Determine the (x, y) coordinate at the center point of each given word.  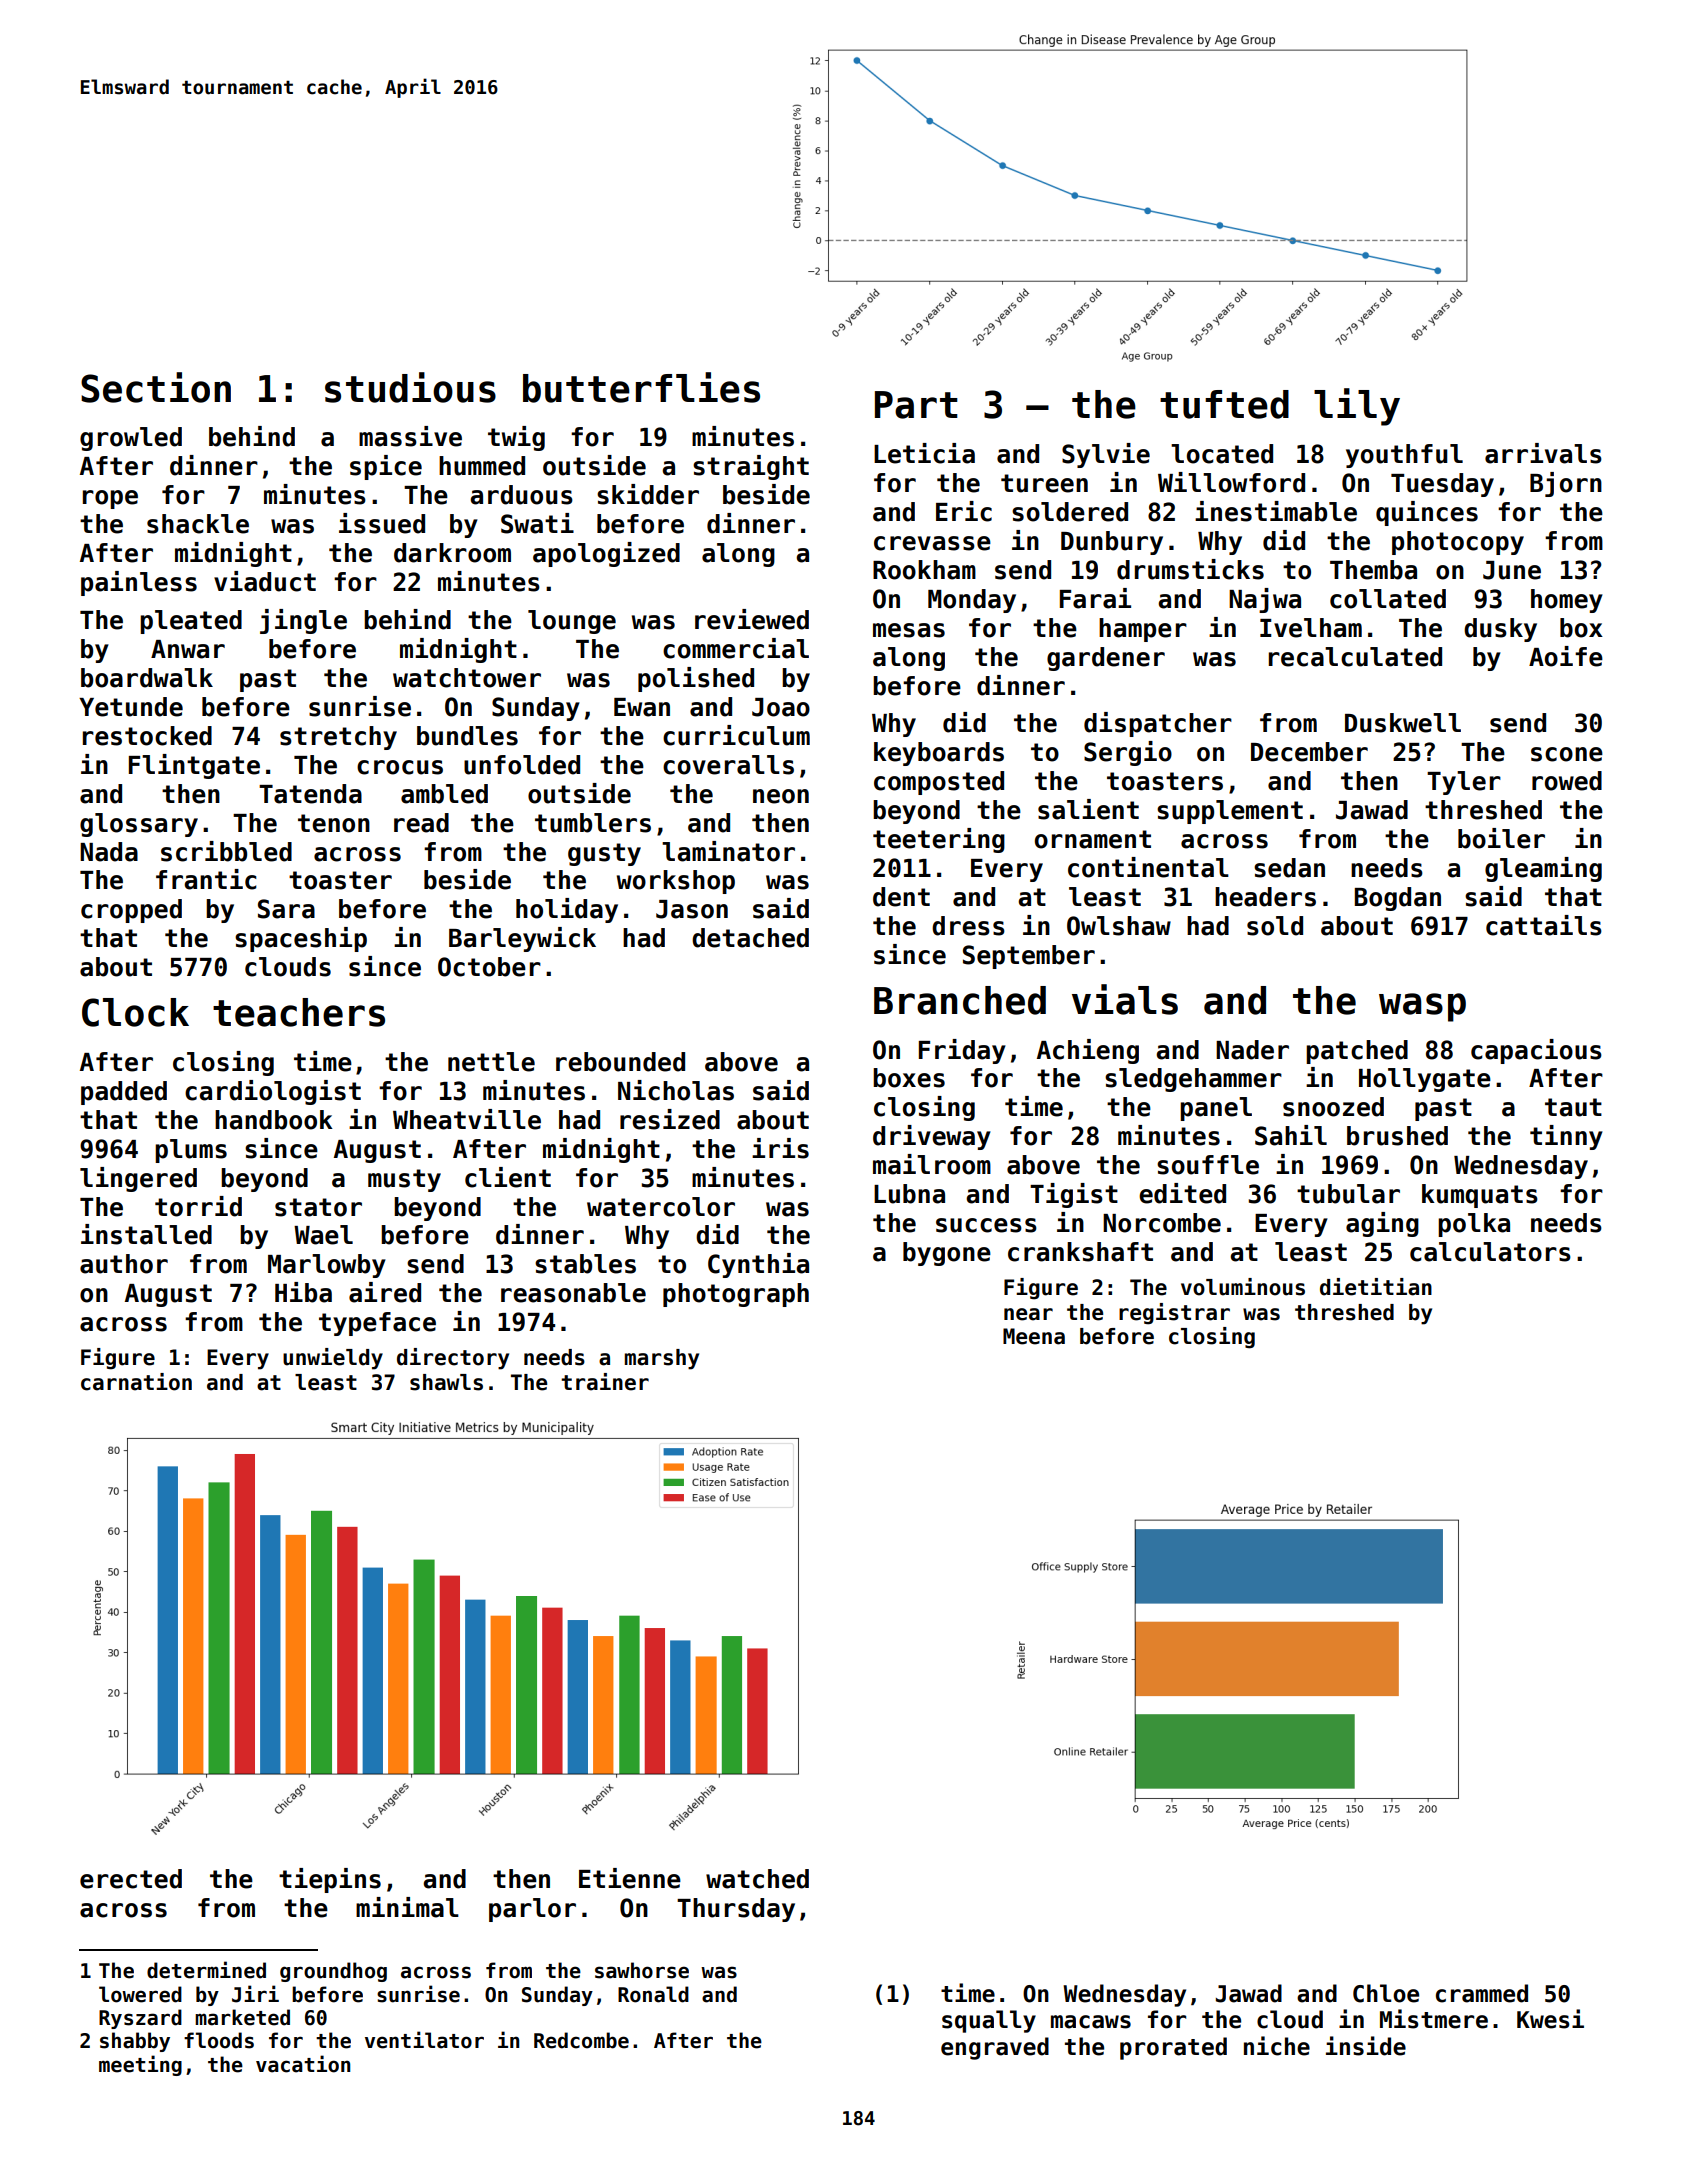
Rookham (924, 570)
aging (1382, 1224)
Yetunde (131, 707)
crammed (1482, 1993)
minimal (407, 1907)
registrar (1174, 1314)
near (1028, 1314)
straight (751, 467)
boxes (909, 1078)
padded (124, 1093)
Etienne (630, 1878)
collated (1388, 599)
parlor (532, 1910)
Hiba (303, 1292)
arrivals (1543, 453)
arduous (521, 495)
